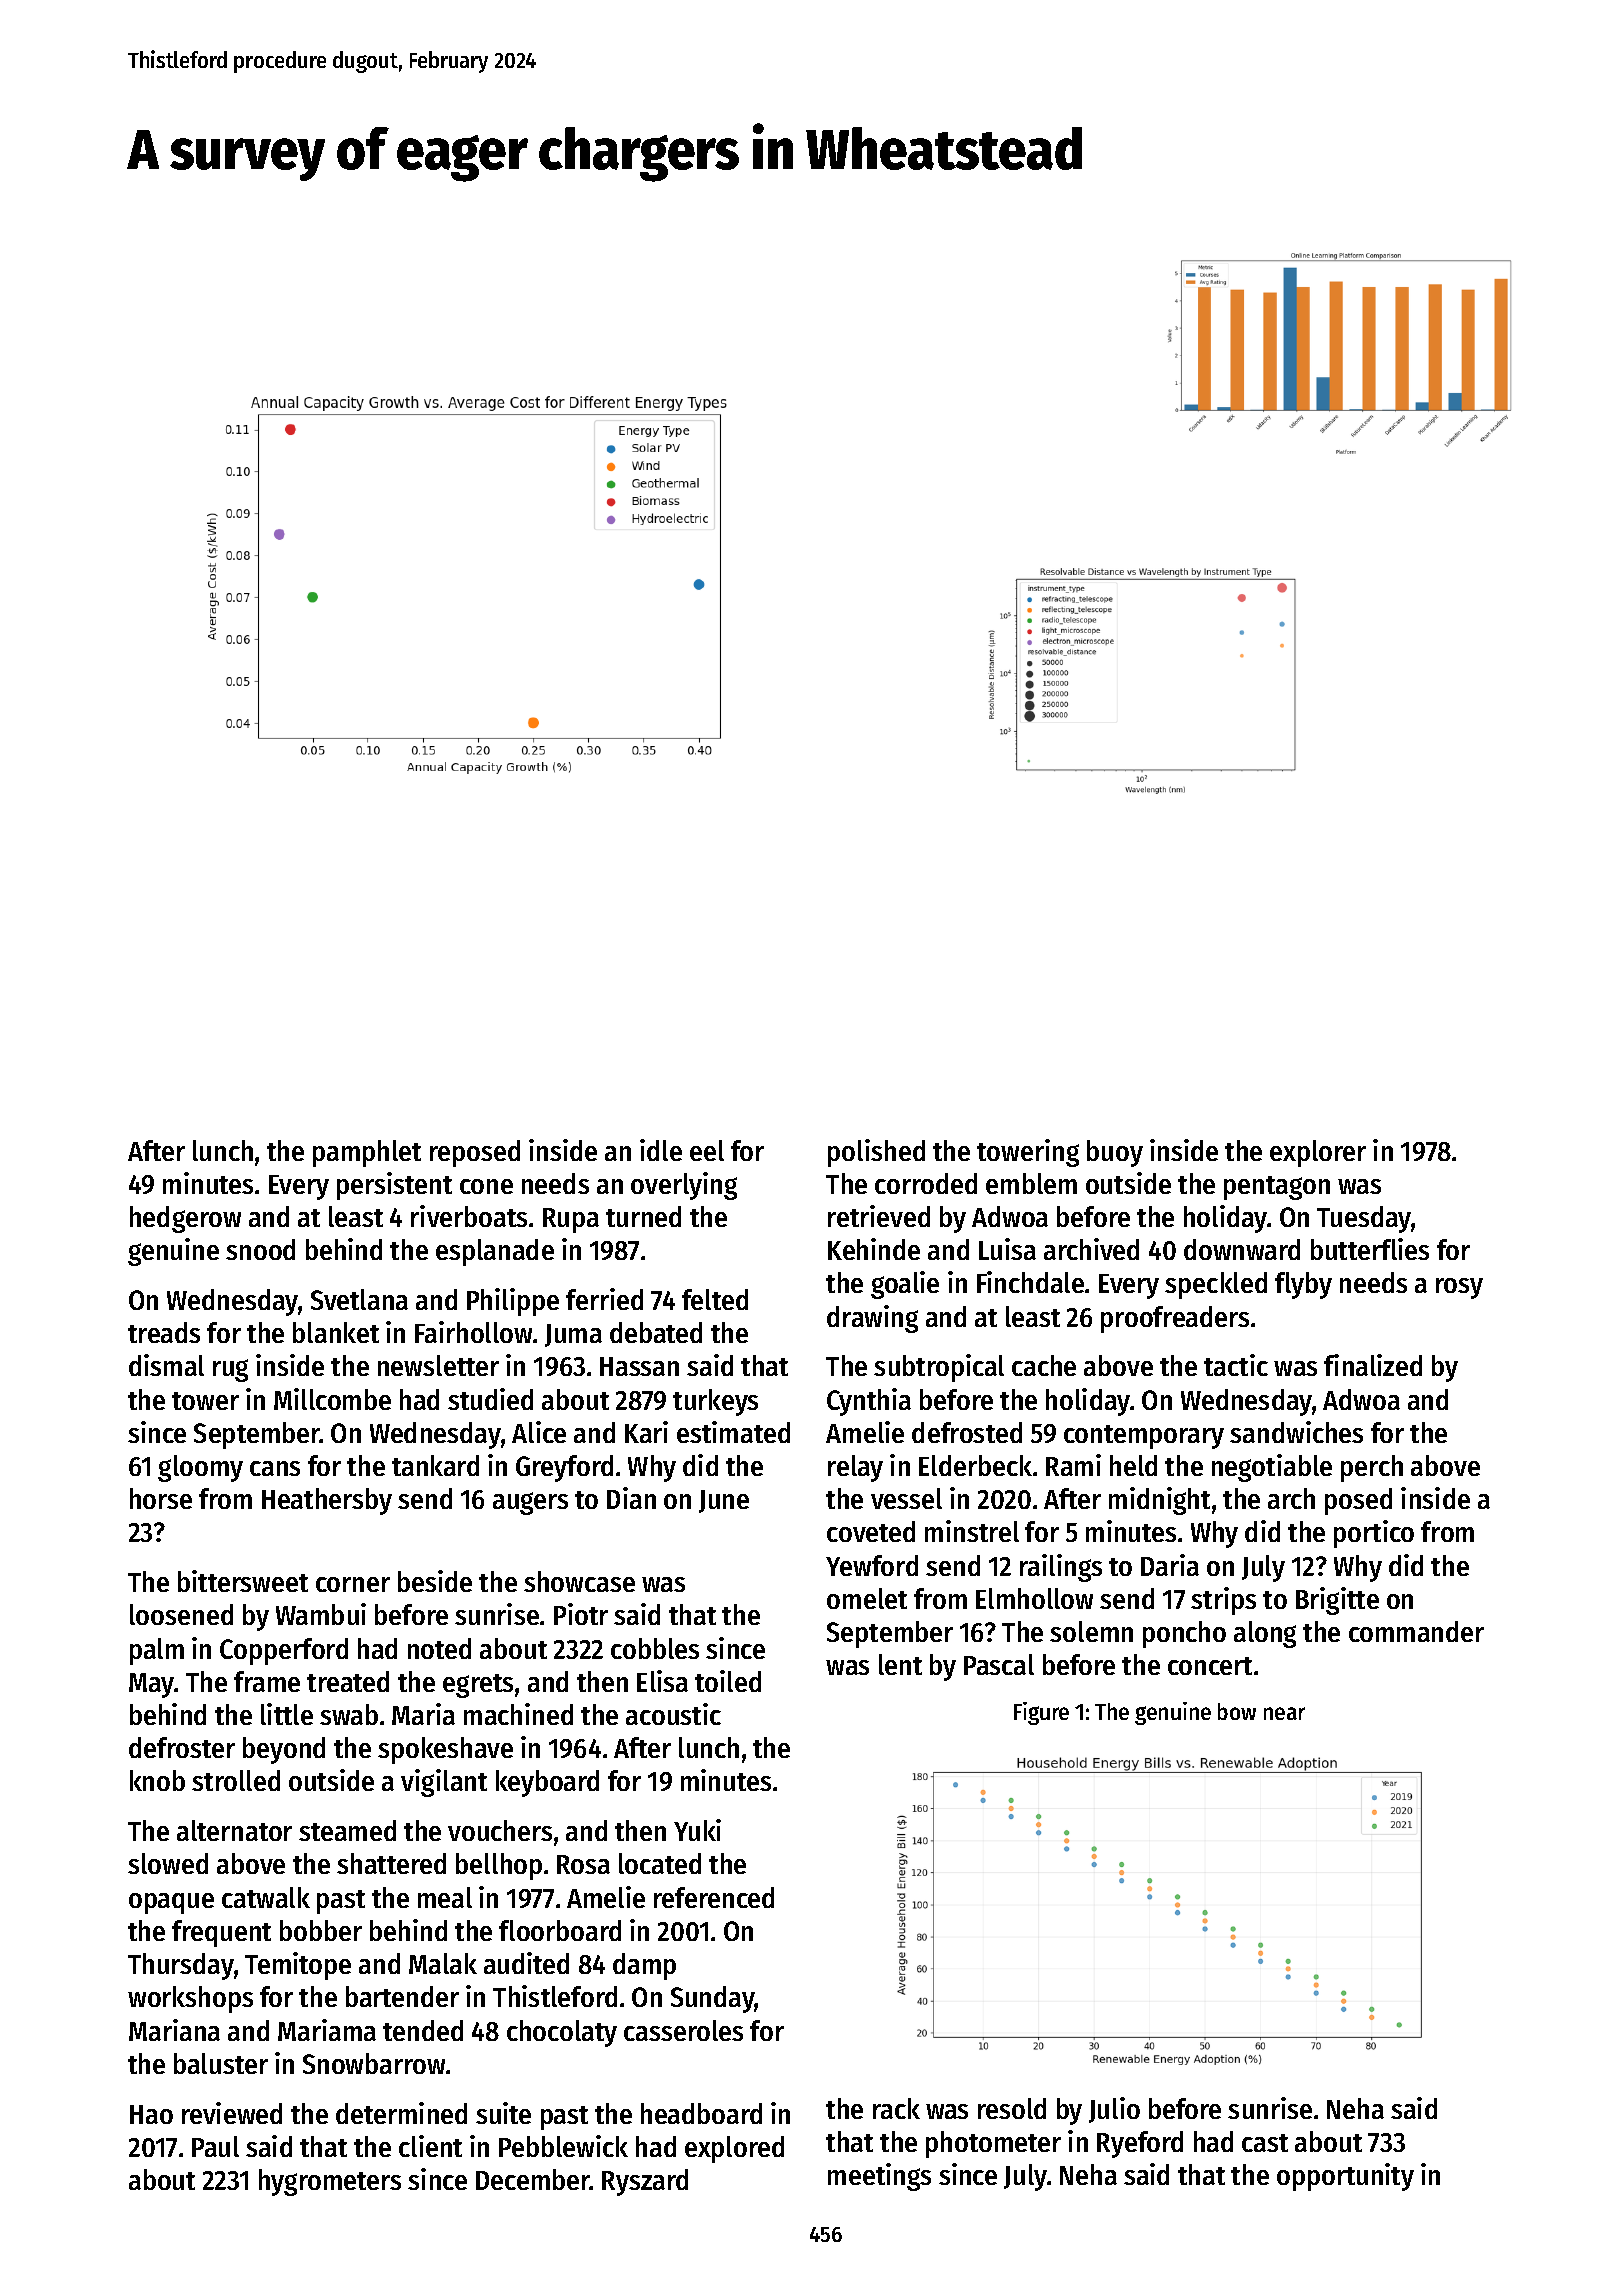 The image size is (1620, 2292). I want to click on chocolaty, so click(562, 2033).
